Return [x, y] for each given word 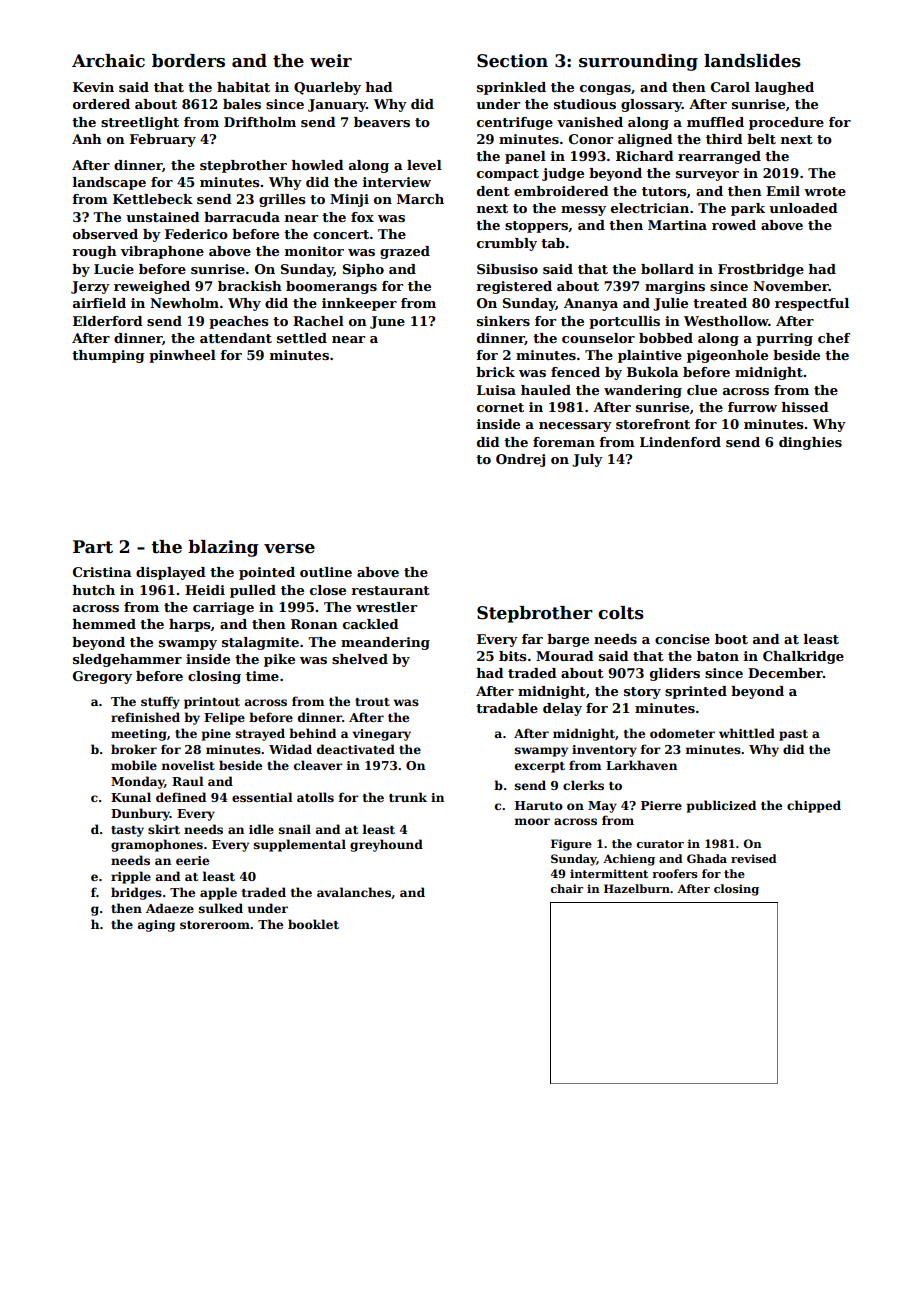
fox [362, 217]
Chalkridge [803, 657]
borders [188, 61]
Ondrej [520, 460]
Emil [783, 191]
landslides [752, 61]
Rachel [318, 321]
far [532, 639]
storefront [653, 424]
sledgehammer [127, 660]
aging [156, 926]
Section [512, 61]
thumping [108, 356]
